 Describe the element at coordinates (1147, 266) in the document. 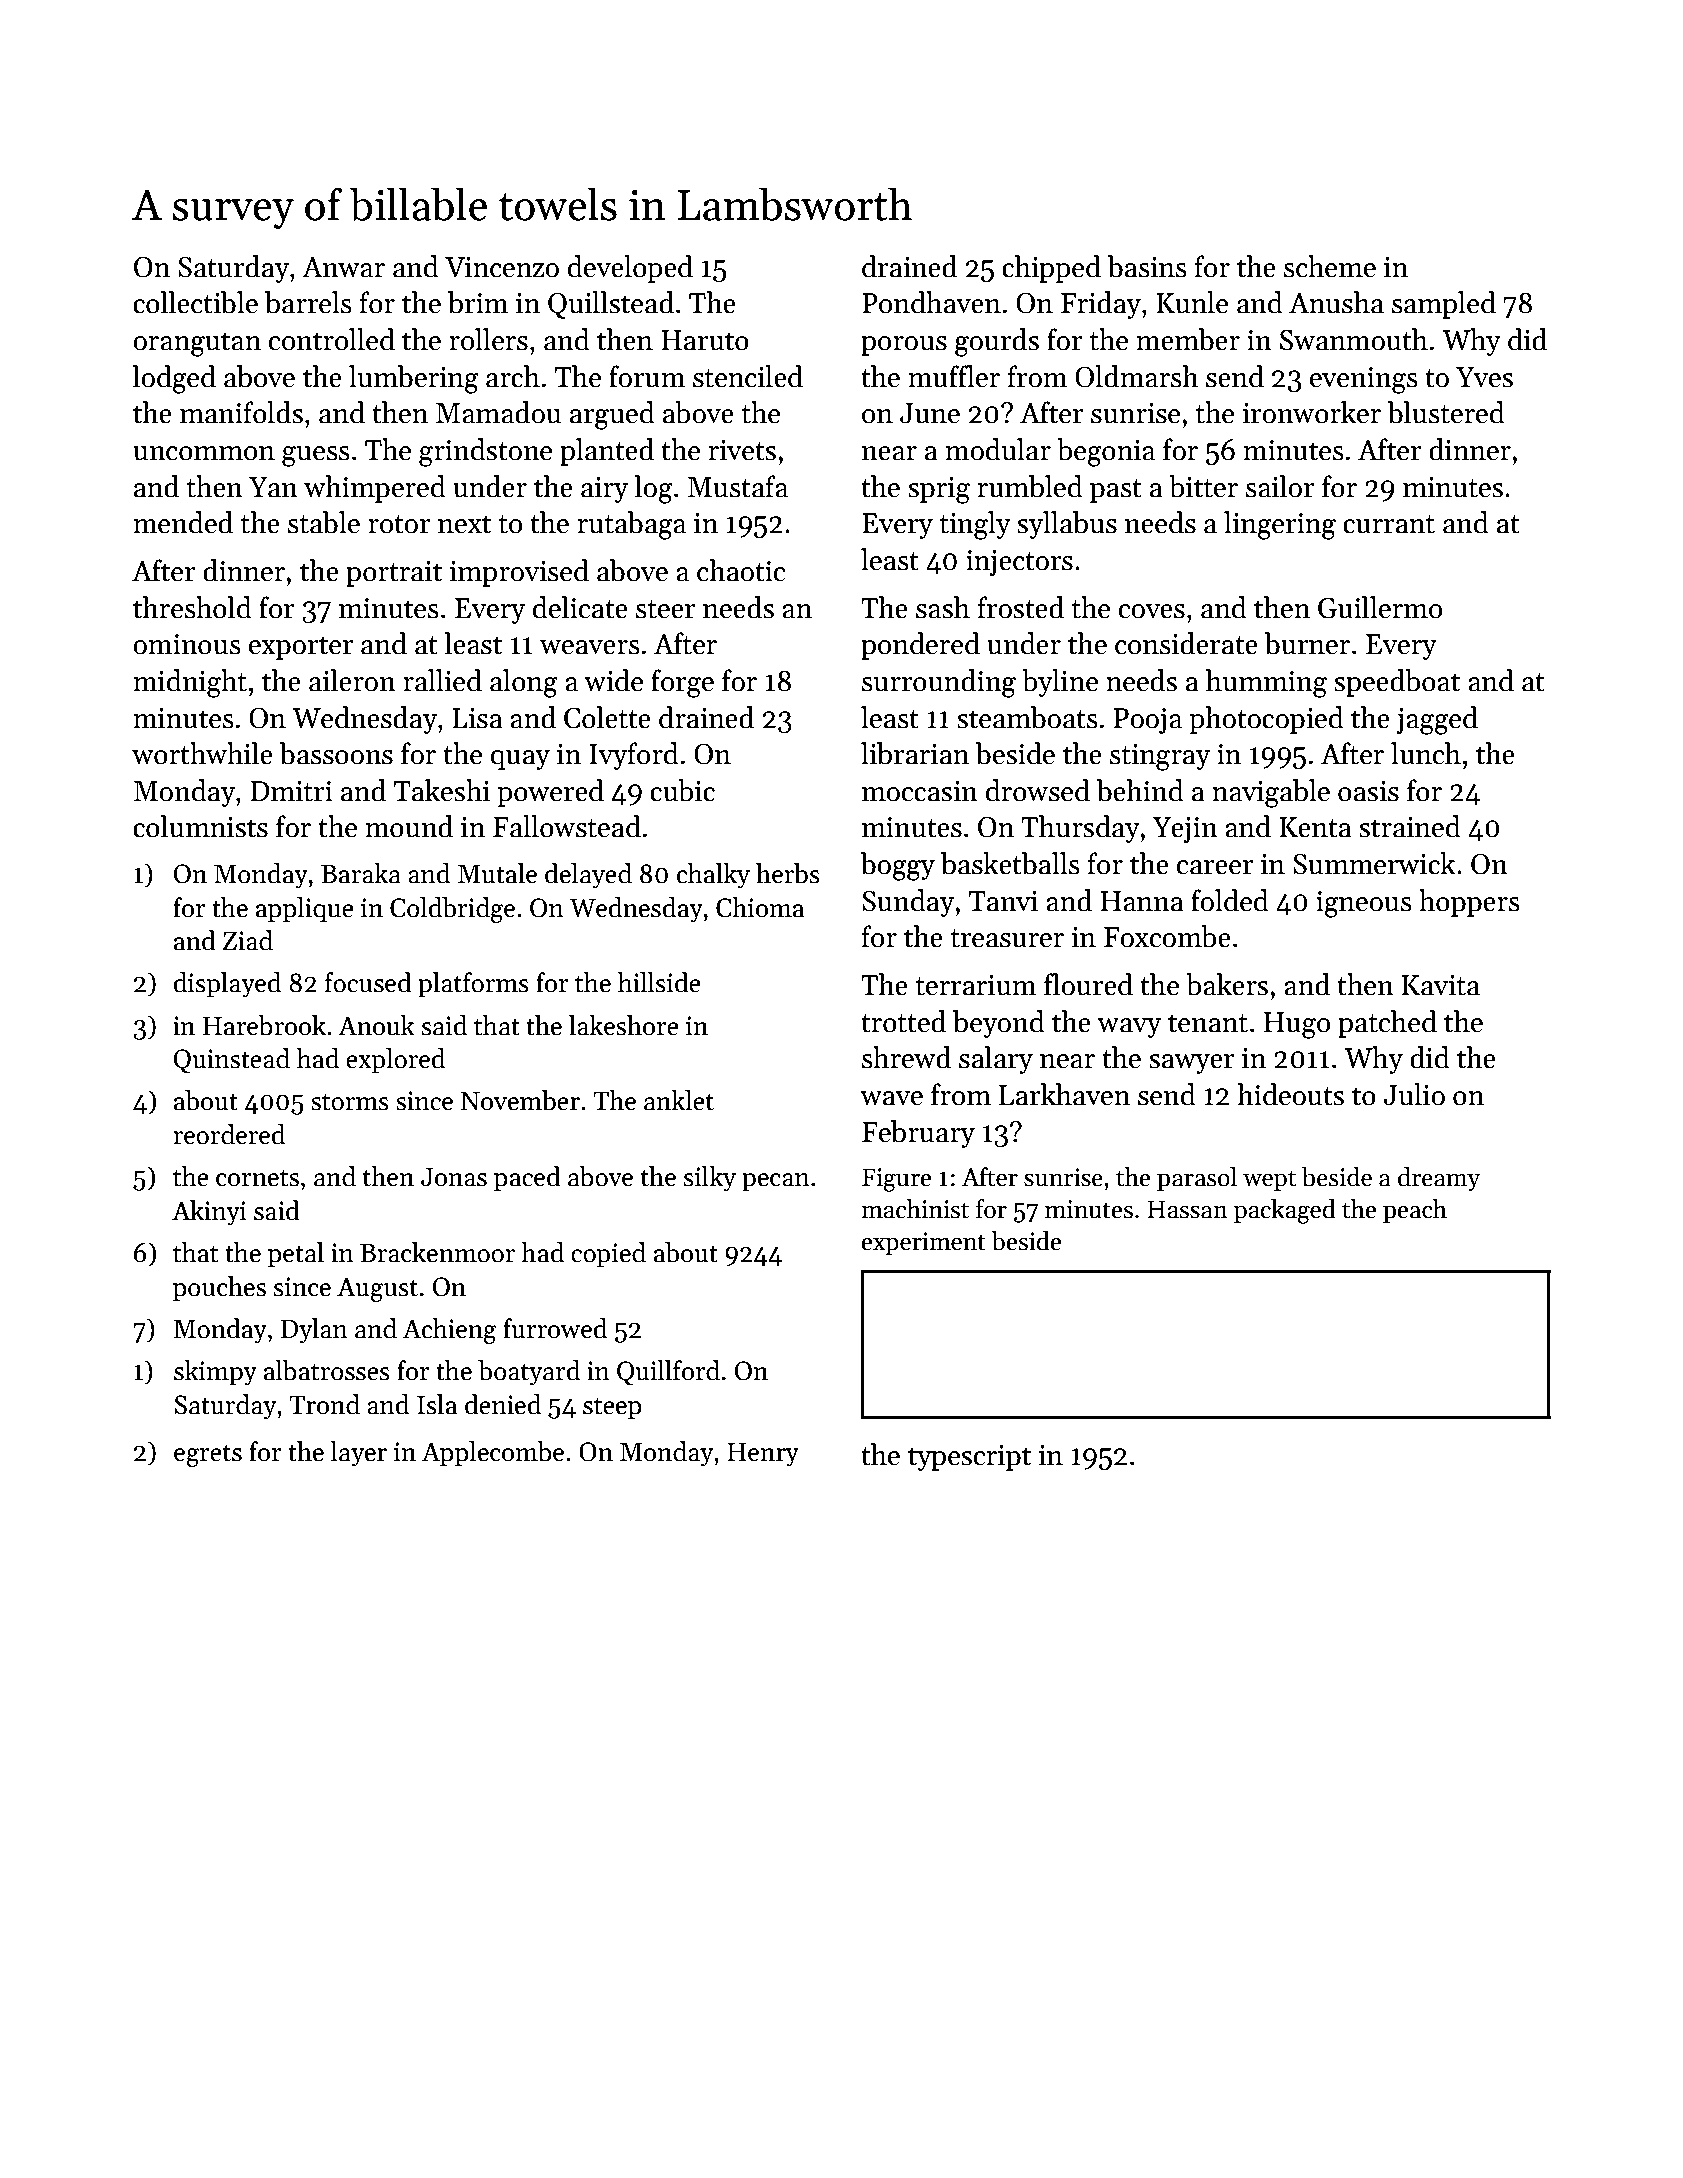

I see `basins` at that location.
